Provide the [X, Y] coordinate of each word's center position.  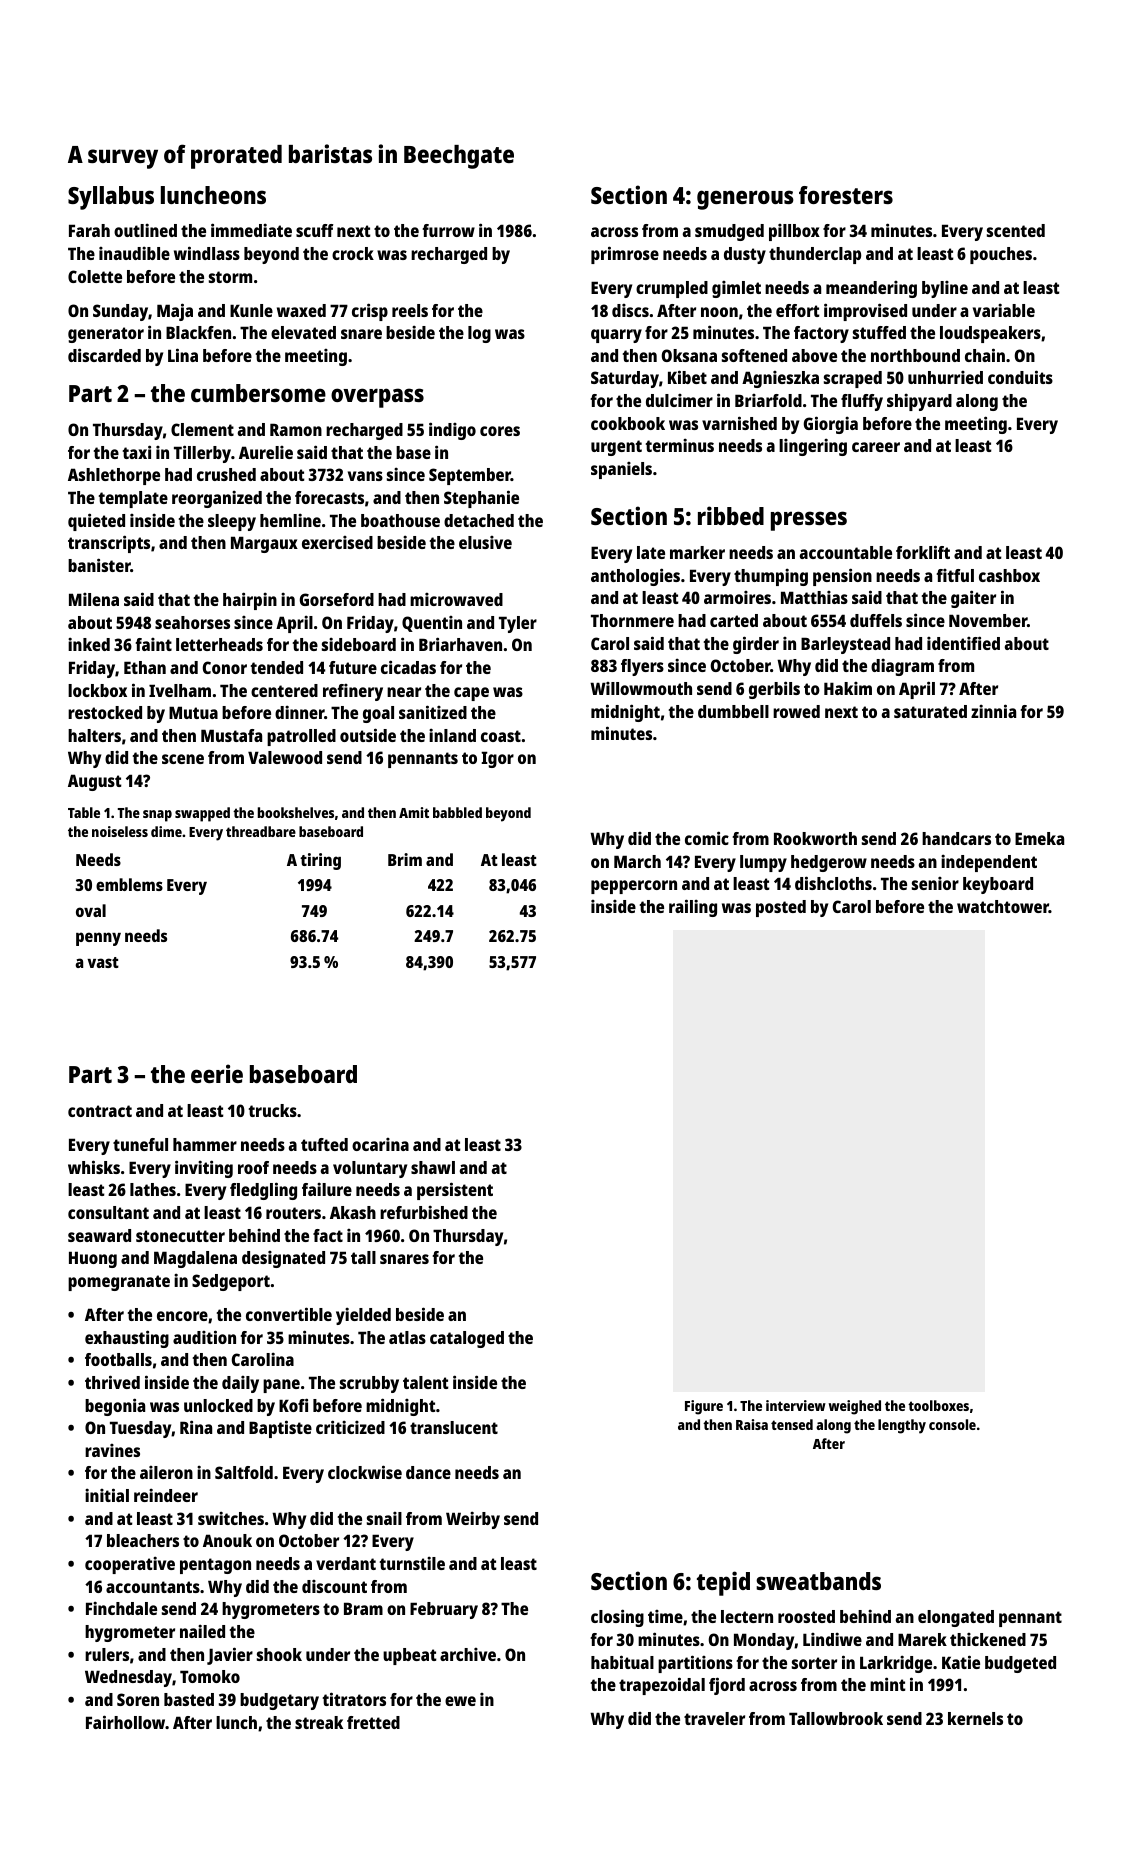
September [470, 476]
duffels [876, 620]
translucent [454, 1427]
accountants [153, 1587]
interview [796, 1405]
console [952, 1424]
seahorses [192, 622]
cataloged [467, 1339]
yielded [363, 1316]
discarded [104, 355]
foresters [846, 195]
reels [410, 310]
